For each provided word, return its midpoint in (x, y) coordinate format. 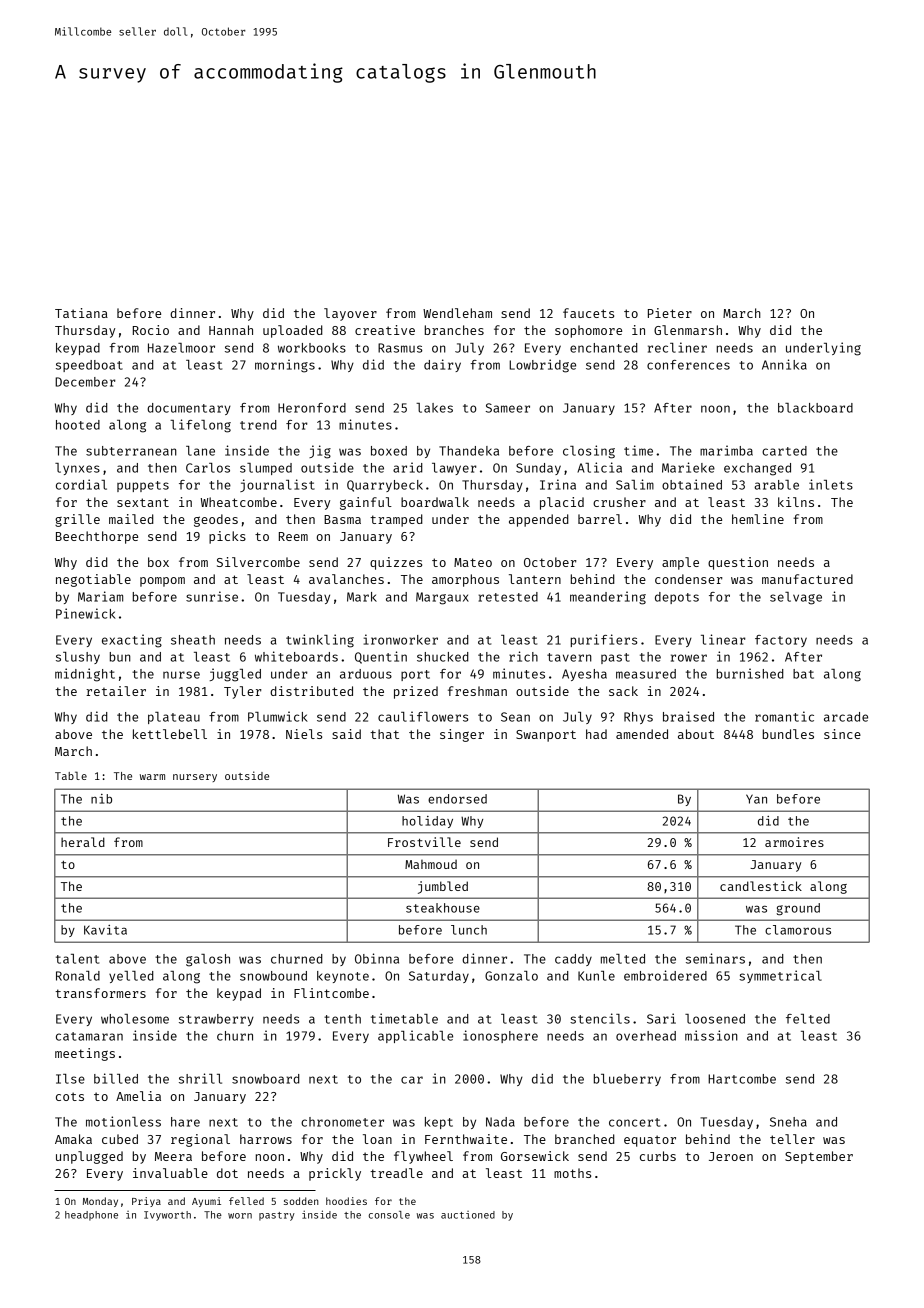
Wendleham (457, 313)
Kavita (105, 930)
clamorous (798, 930)
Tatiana (81, 313)
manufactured (807, 579)
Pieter (670, 313)
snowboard (266, 1079)
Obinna (377, 958)
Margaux (442, 598)
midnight (85, 675)
